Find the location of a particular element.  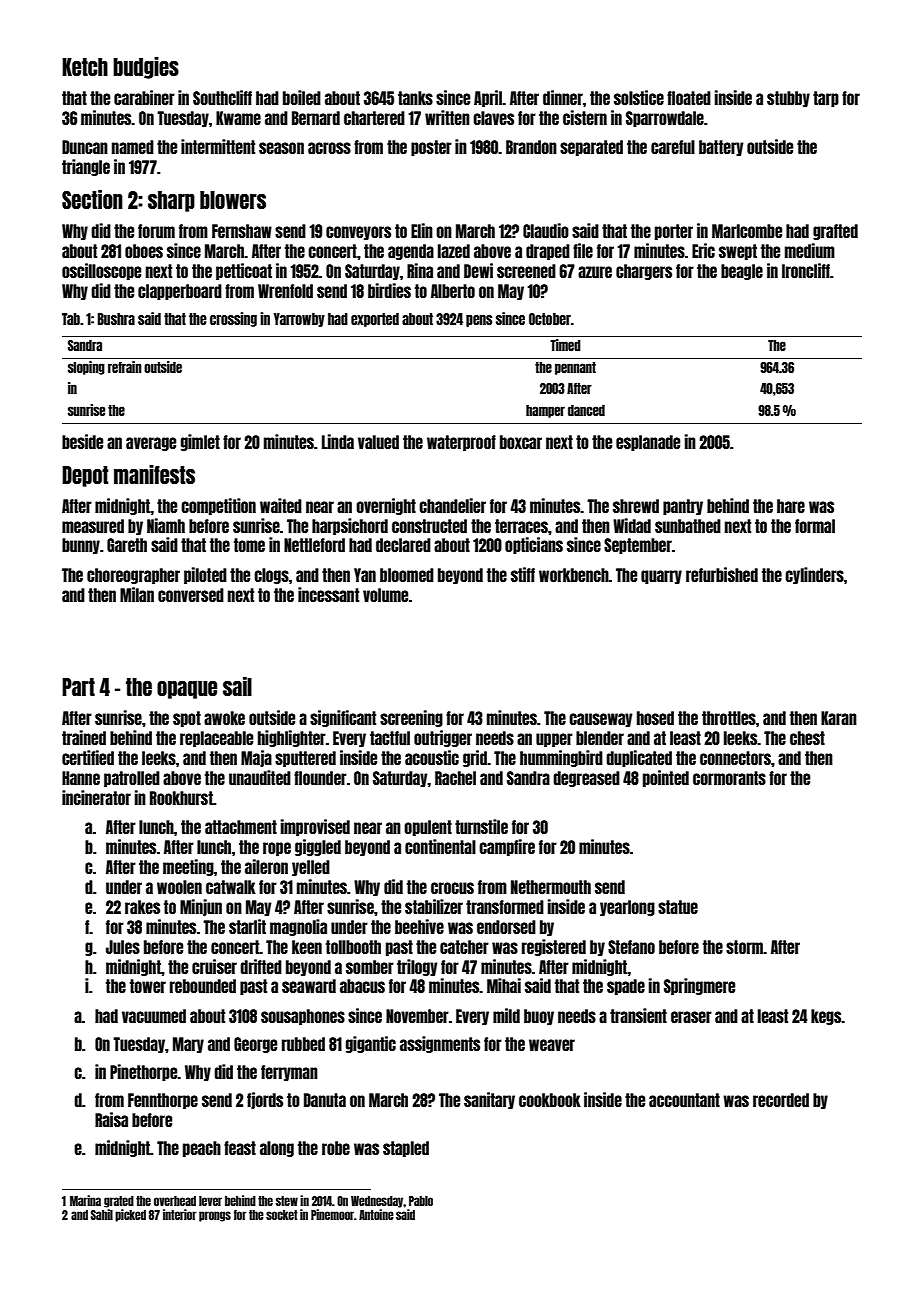

battery is located at coordinates (721, 148).
